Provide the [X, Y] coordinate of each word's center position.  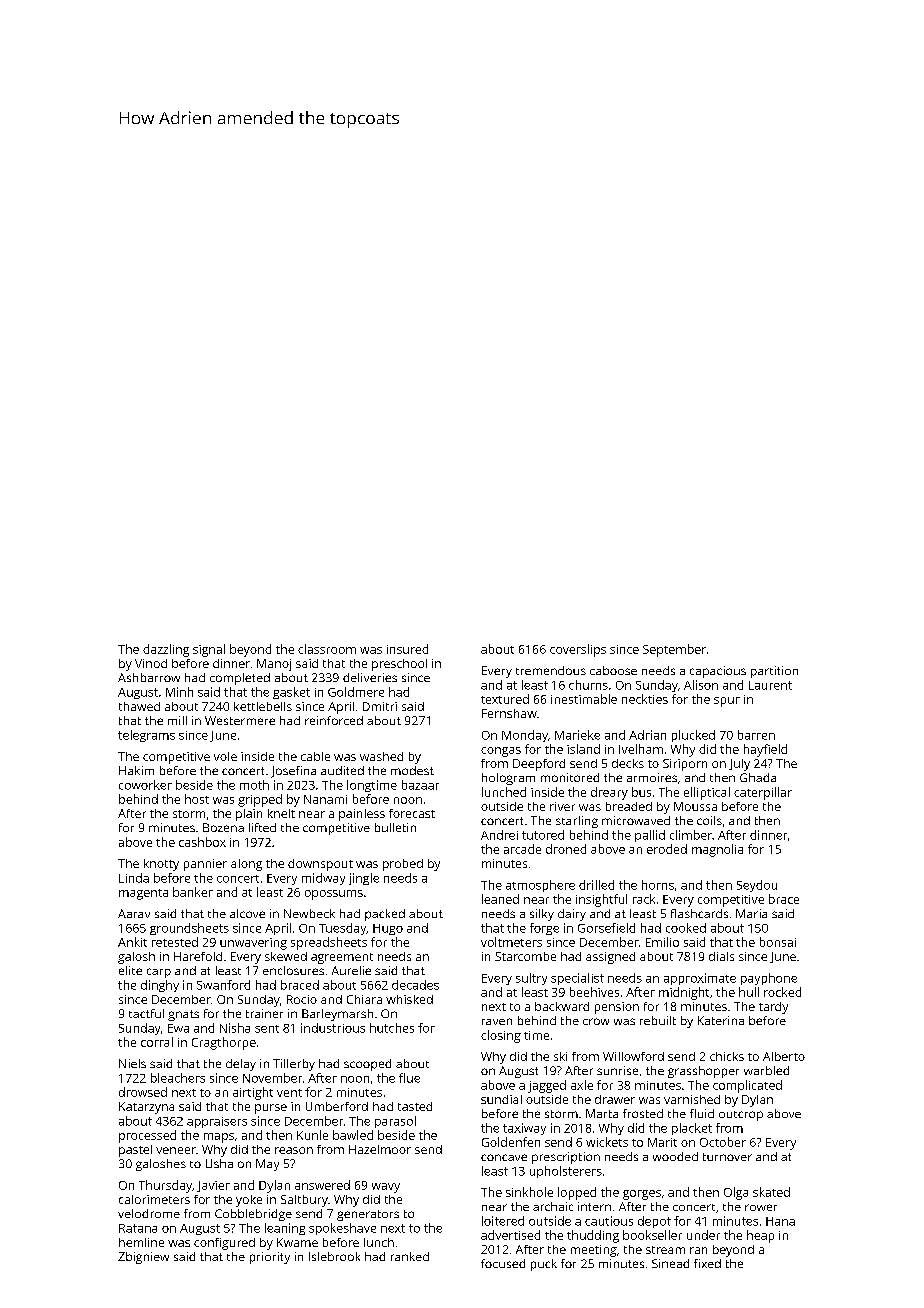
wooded [675, 1156]
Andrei [499, 835]
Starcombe [525, 956]
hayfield [765, 750]
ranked [410, 1256]
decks [628, 763]
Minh [179, 692]
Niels [132, 1063]
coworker [145, 785]
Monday [525, 736]
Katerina [721, 1020]
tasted [415, 1106]
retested [175, 942]
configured [224, 1244]
